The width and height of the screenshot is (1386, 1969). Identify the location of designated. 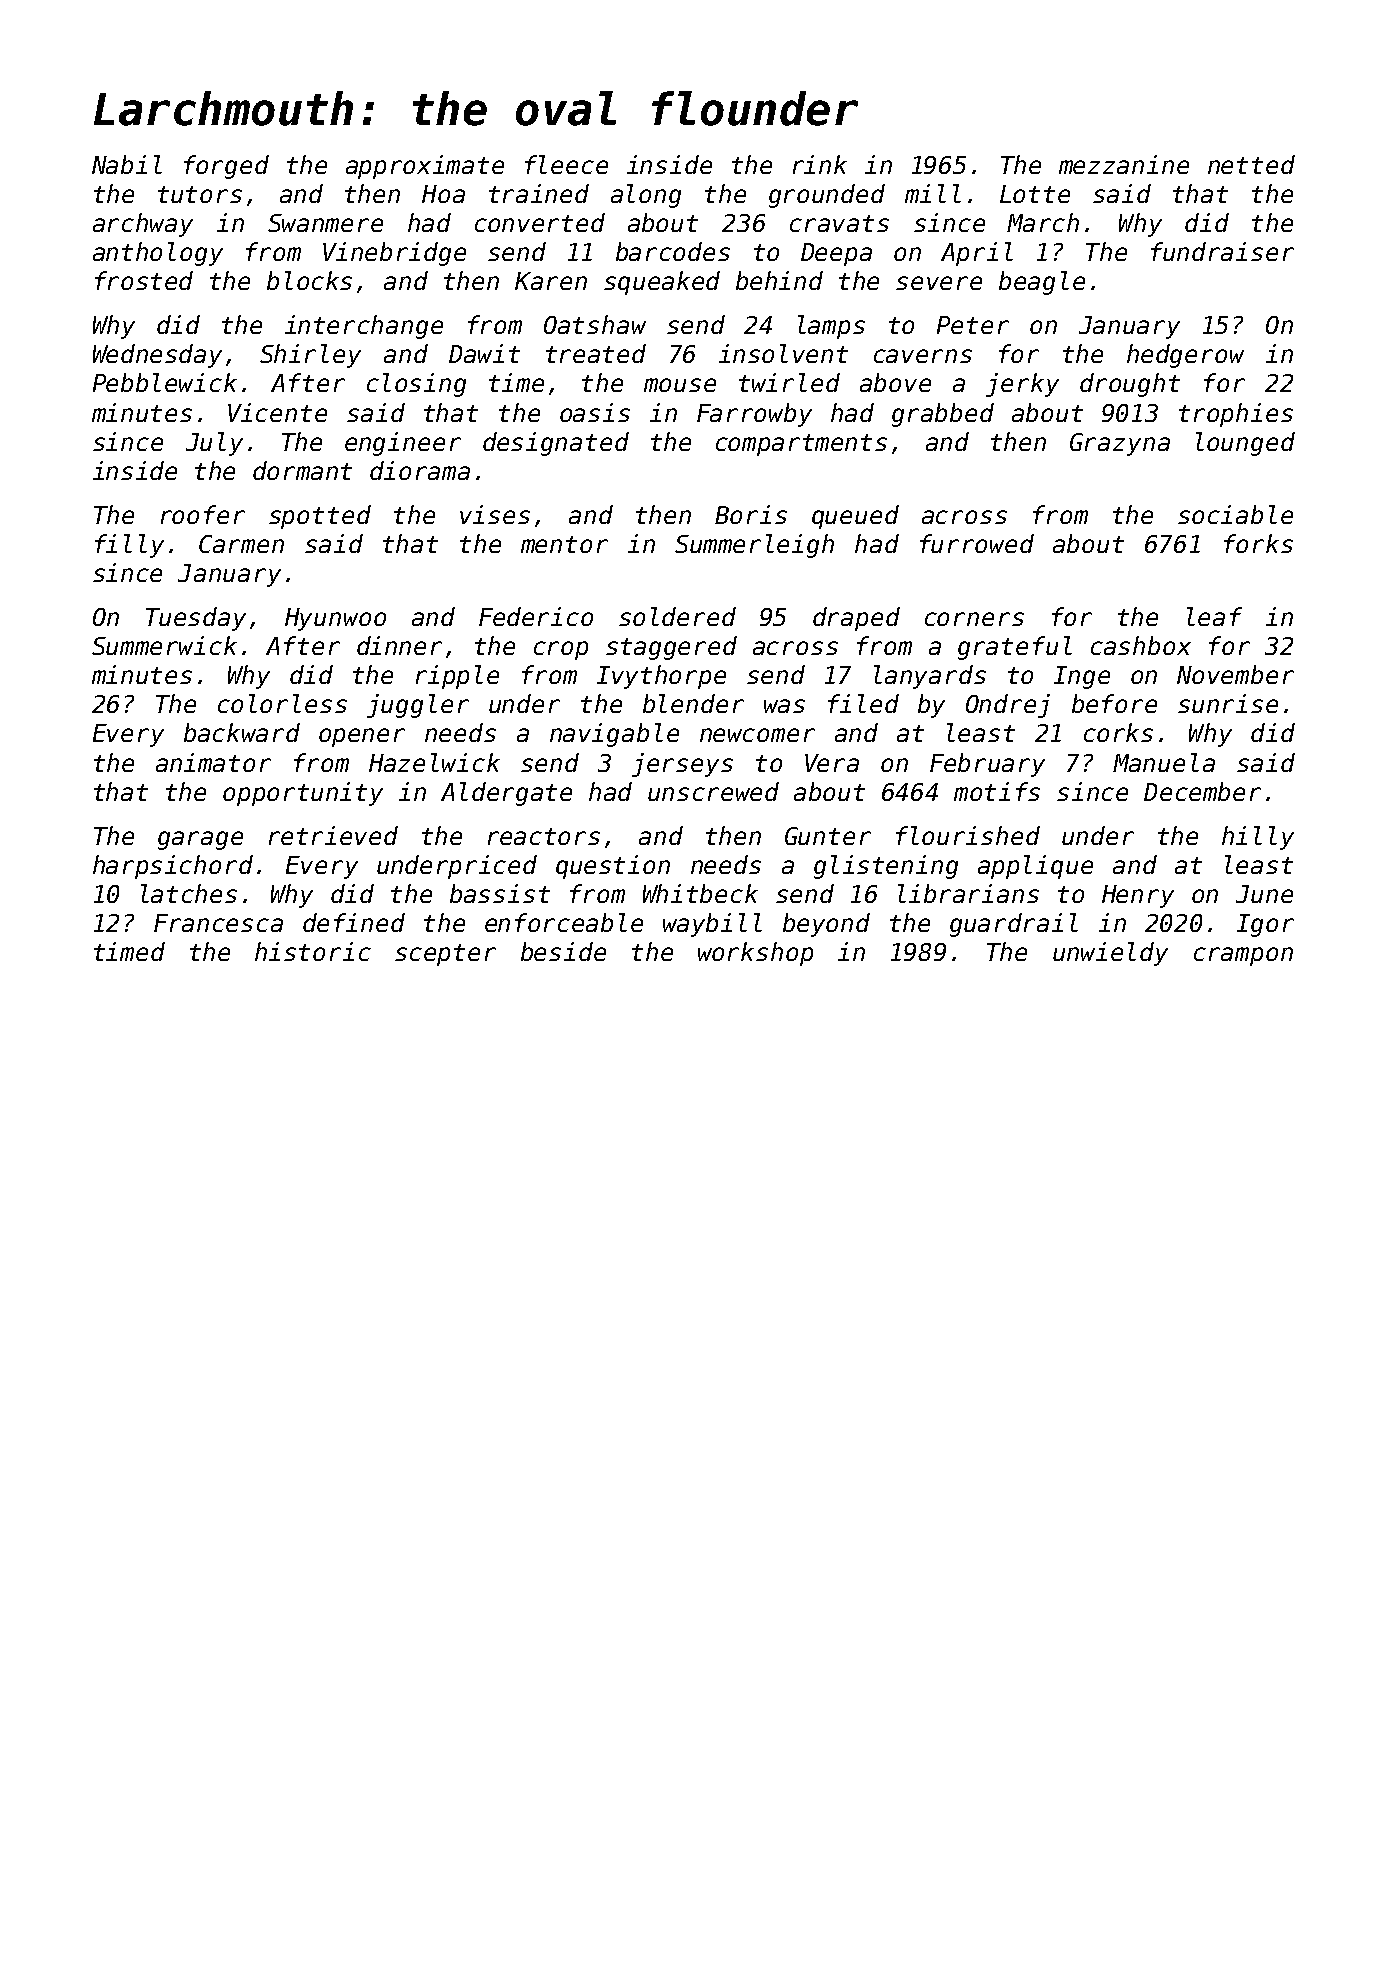
(556, 444).
